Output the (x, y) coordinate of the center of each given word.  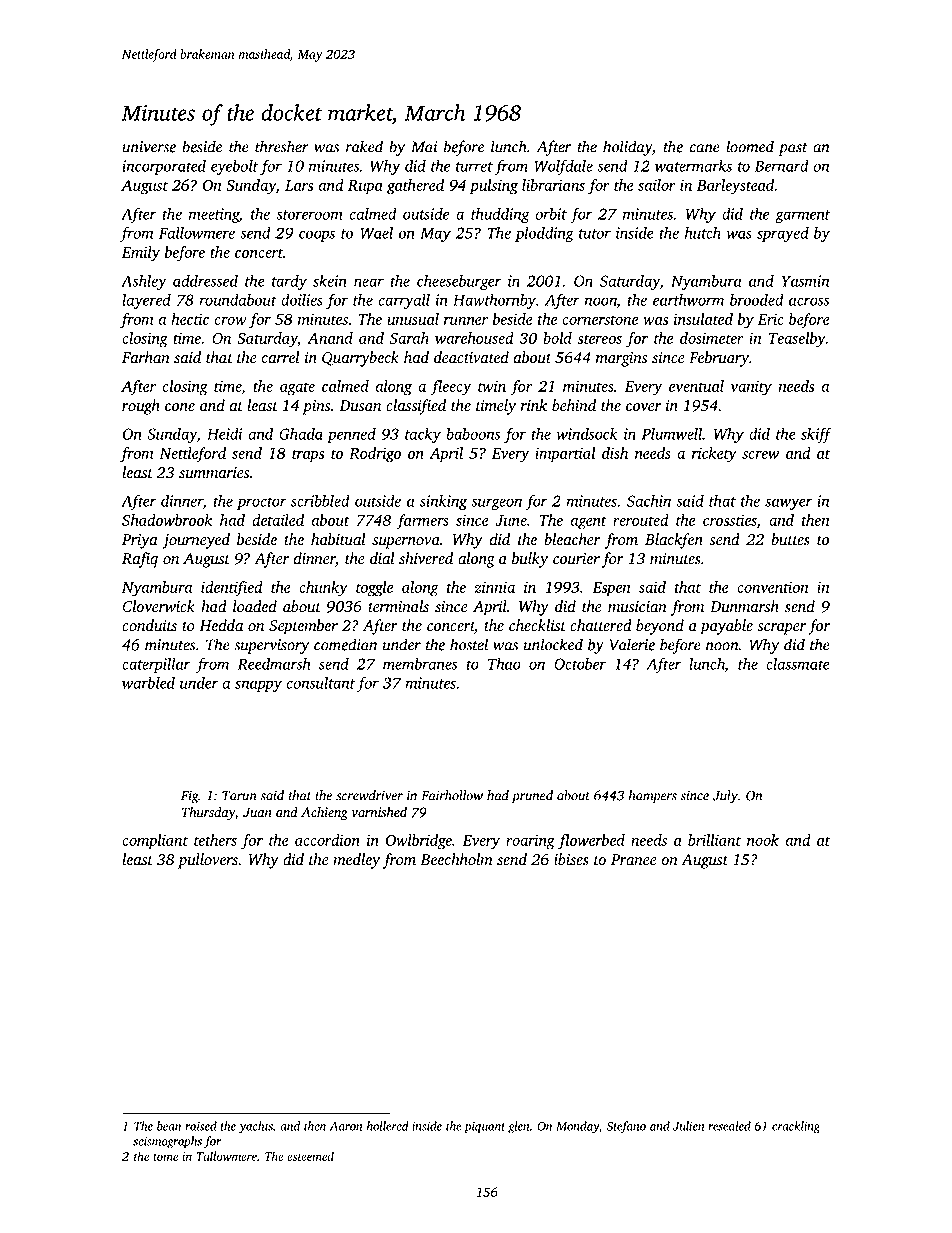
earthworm (688, 300)
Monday (577, 1127)
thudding (500, 215)
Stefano (626, 1127)
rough (141, 407)
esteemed (310, 1156)
